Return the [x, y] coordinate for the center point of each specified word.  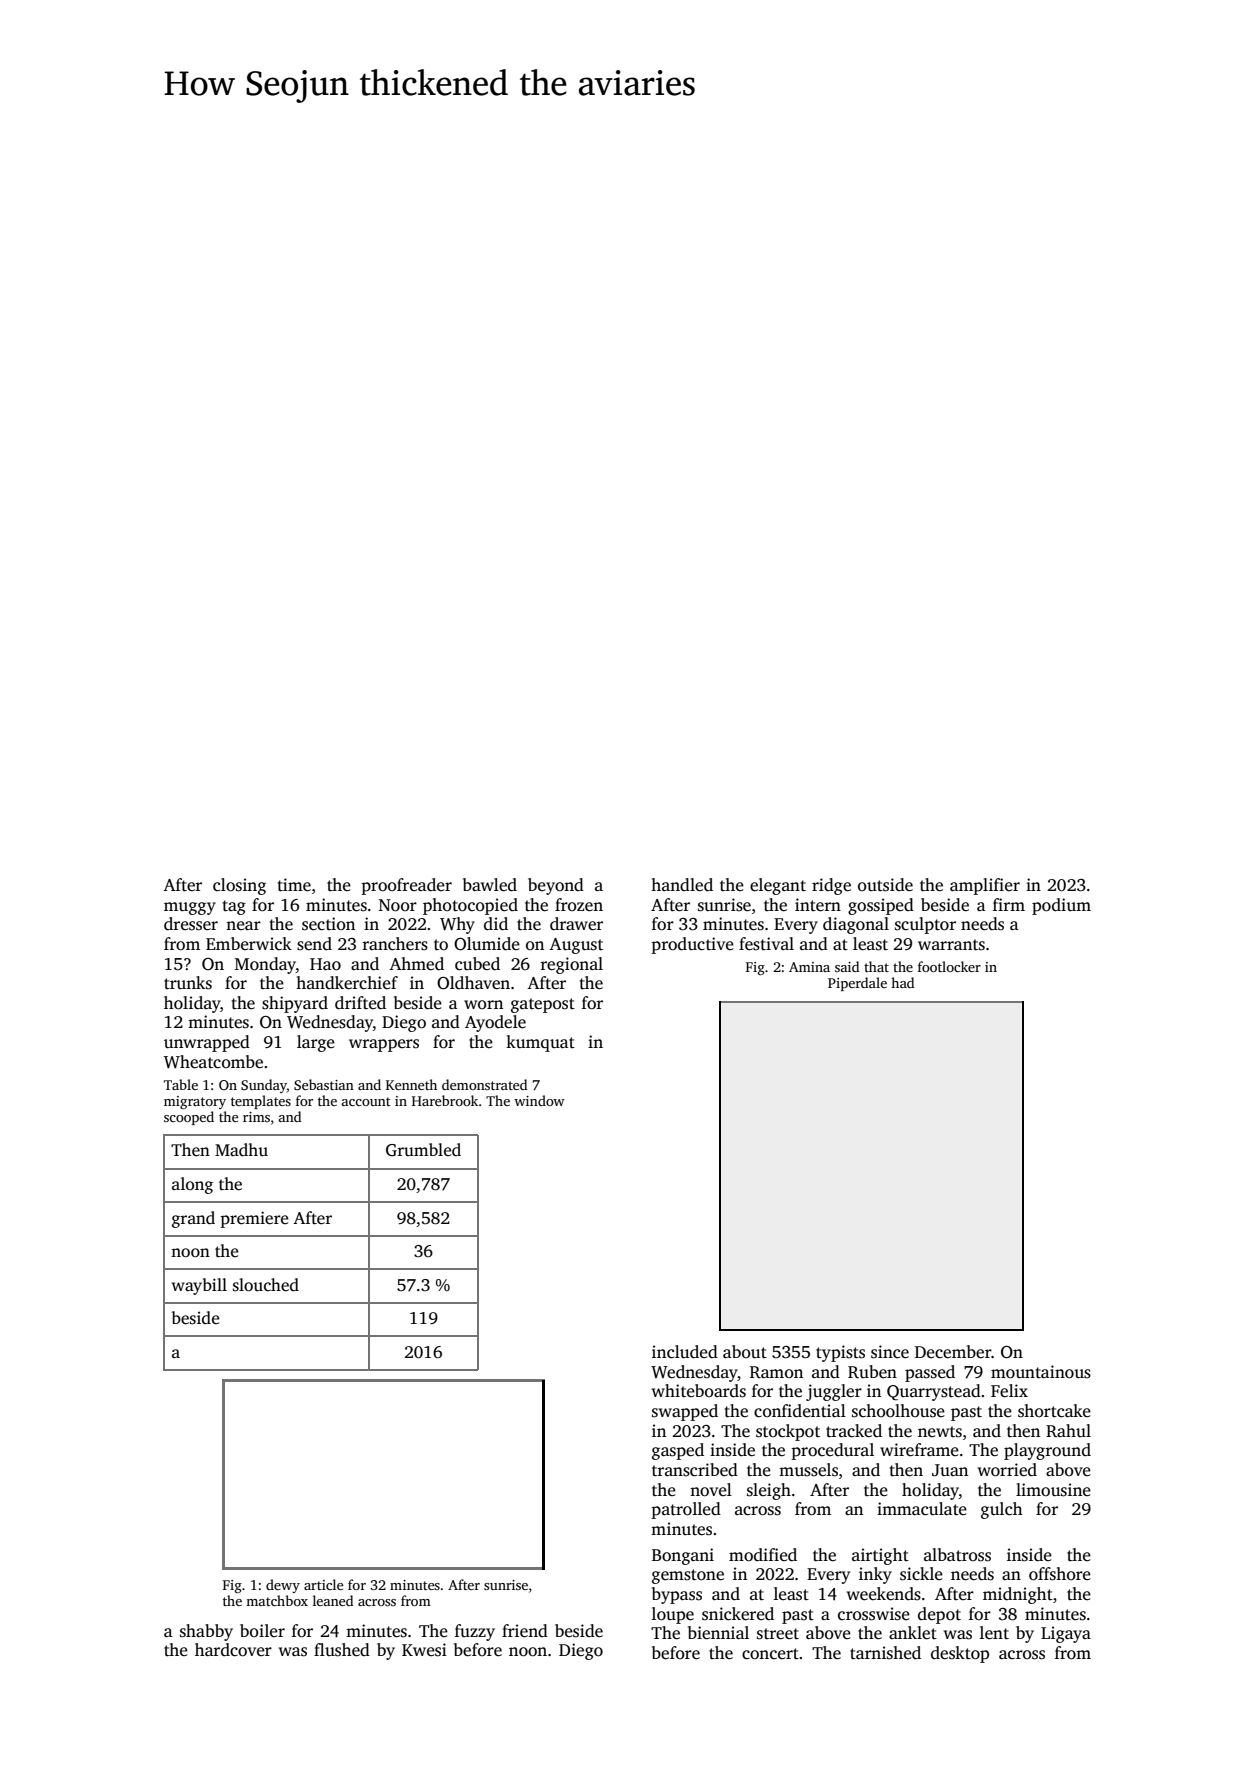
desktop [960, 1654]
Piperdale [857, 984]
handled [682, 885]
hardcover [233, 1650]
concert [770, 1654]
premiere [254, 1219]
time [294, 885]
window [539, 1100]
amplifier [985, 886]
